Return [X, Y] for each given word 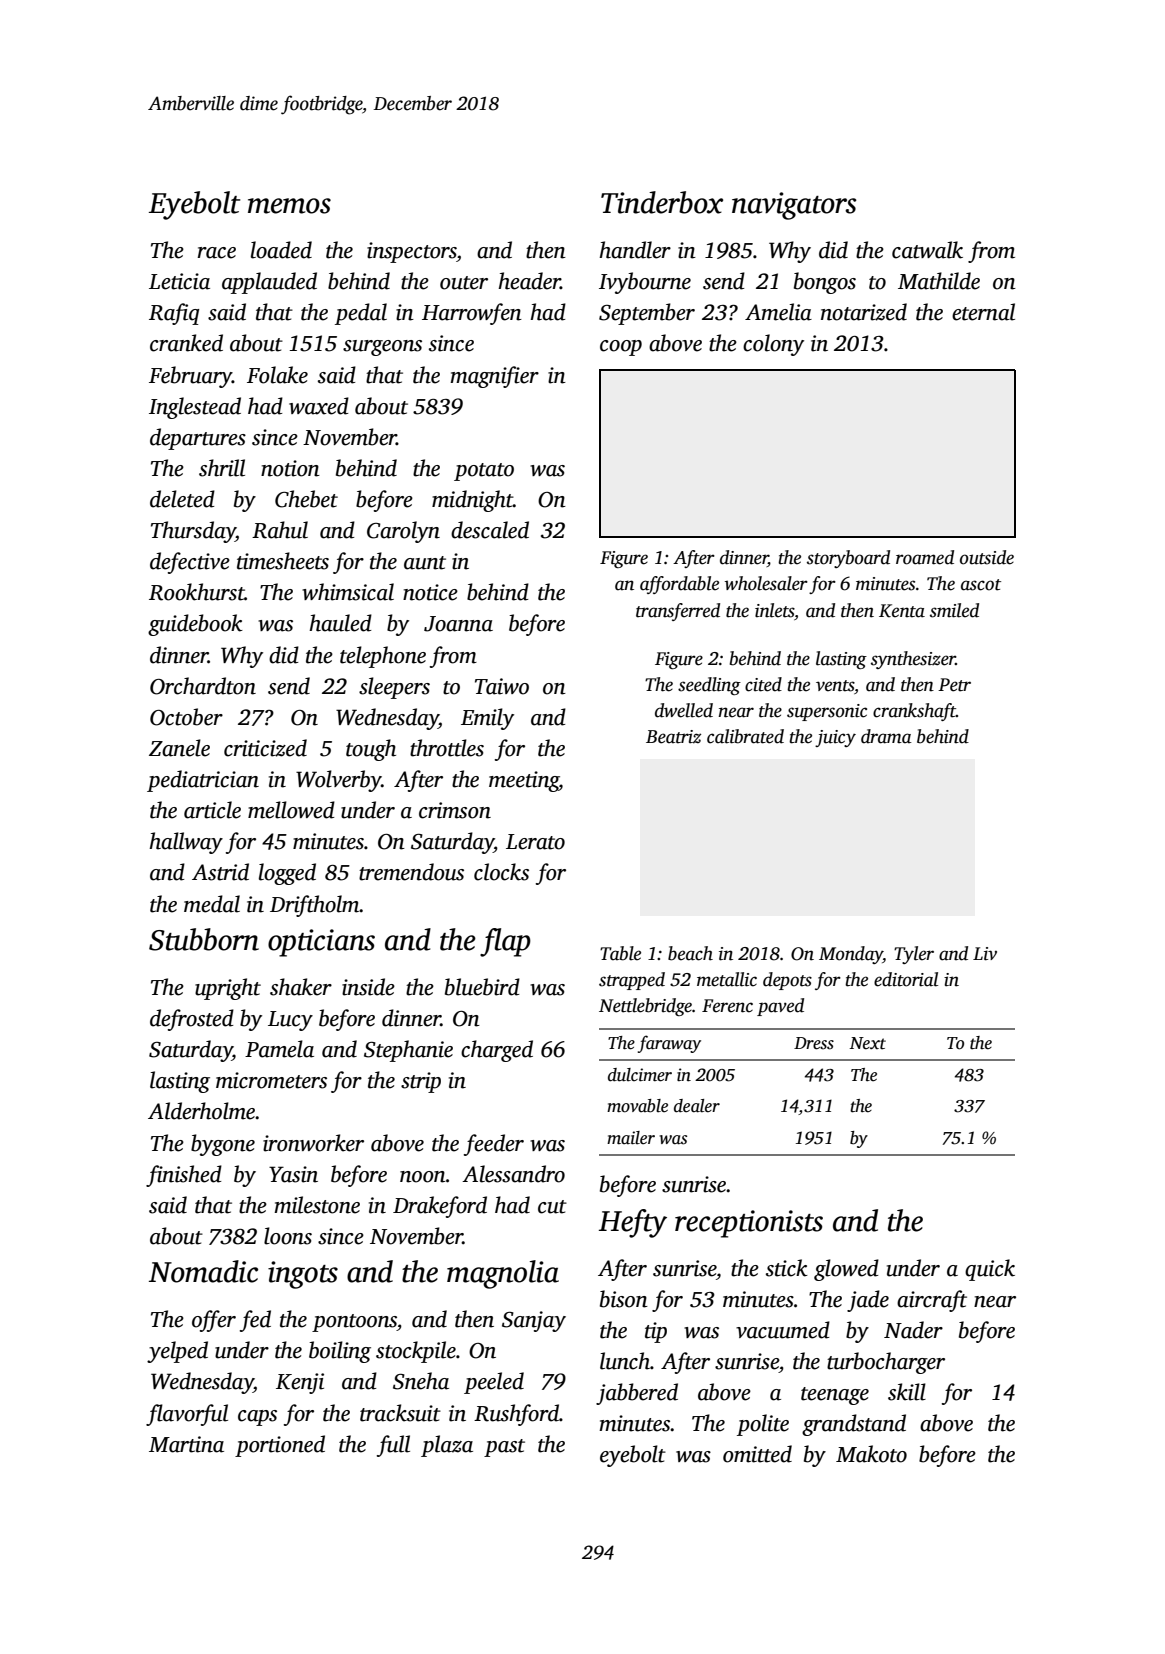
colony [773, 345]
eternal [983, 312]
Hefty [633, 1223]
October [186, 717]
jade [868, 1301]
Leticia [179, 281]
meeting [524, 781]
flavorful [187, 1415]
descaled [490, 530]
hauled [340, 623]
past [504, 1448]
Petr [954, 685]
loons [288, 1236]
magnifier [494, 377]
